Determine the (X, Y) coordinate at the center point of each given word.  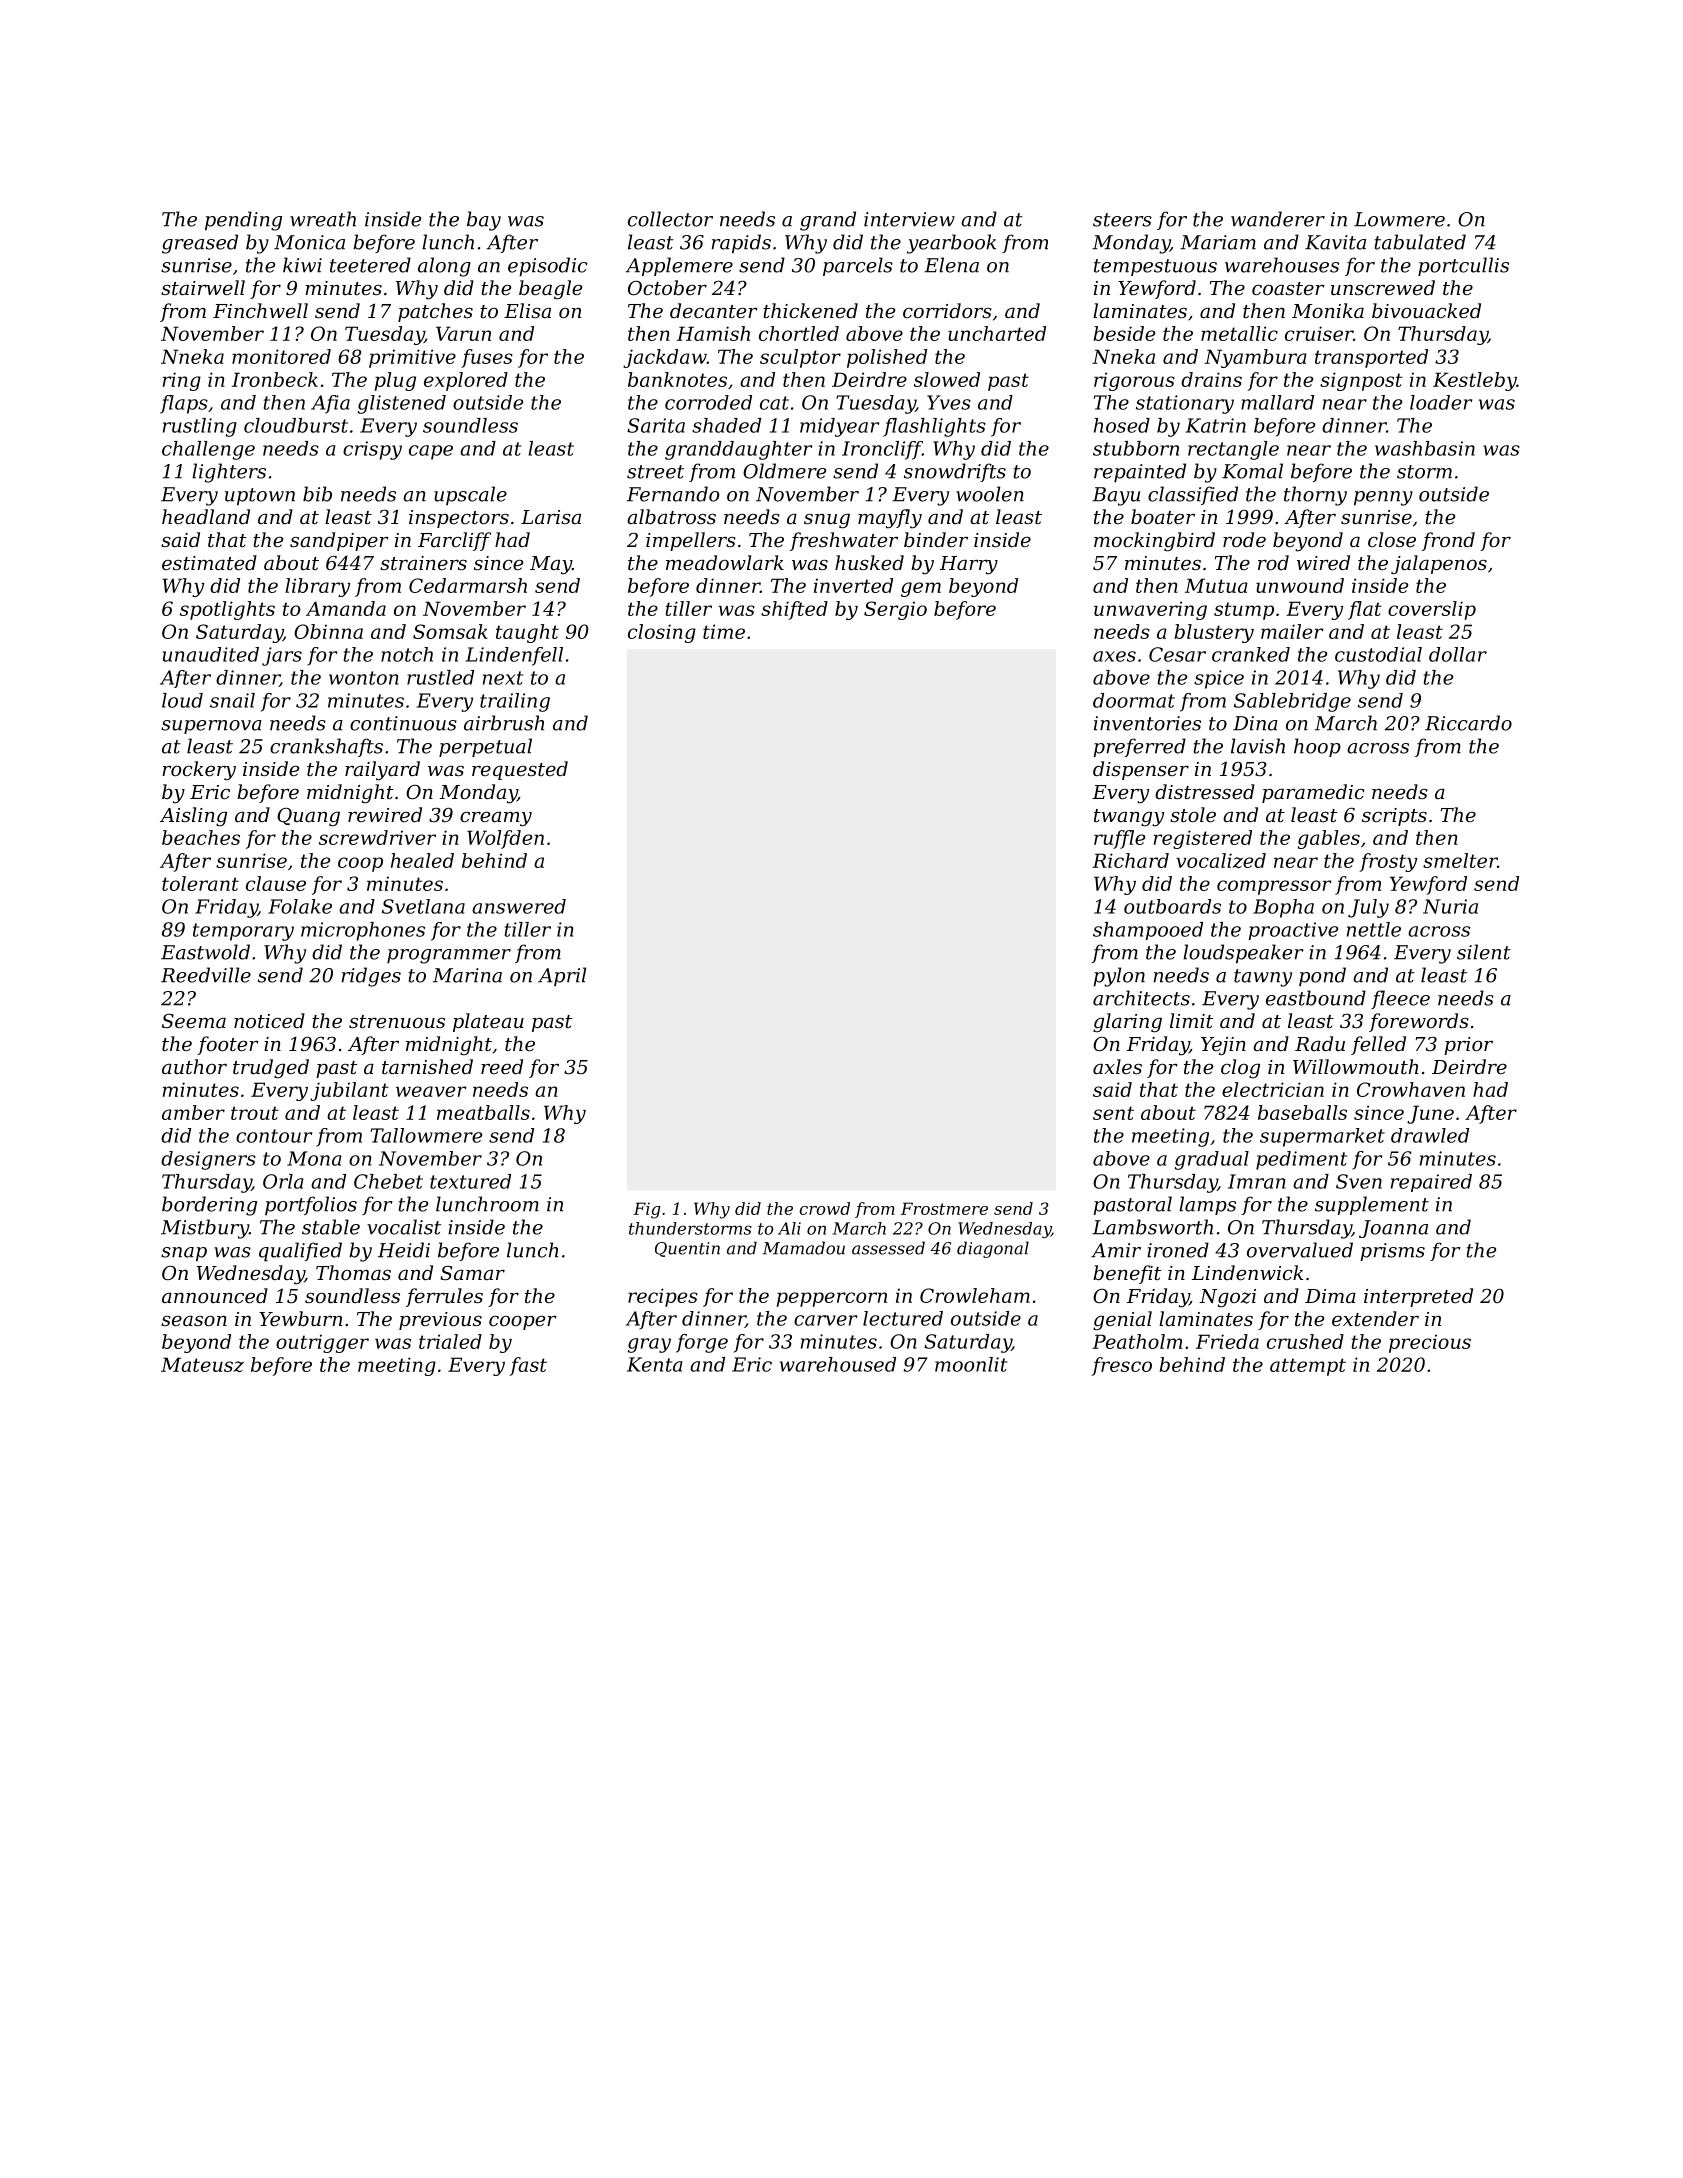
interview (909, 219)
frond (1448, 541)
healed (422, 860)
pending (243, 221)
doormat (1134, 700)
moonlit (971, 1364)
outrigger (322, 1344)
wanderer (1278, 219)
